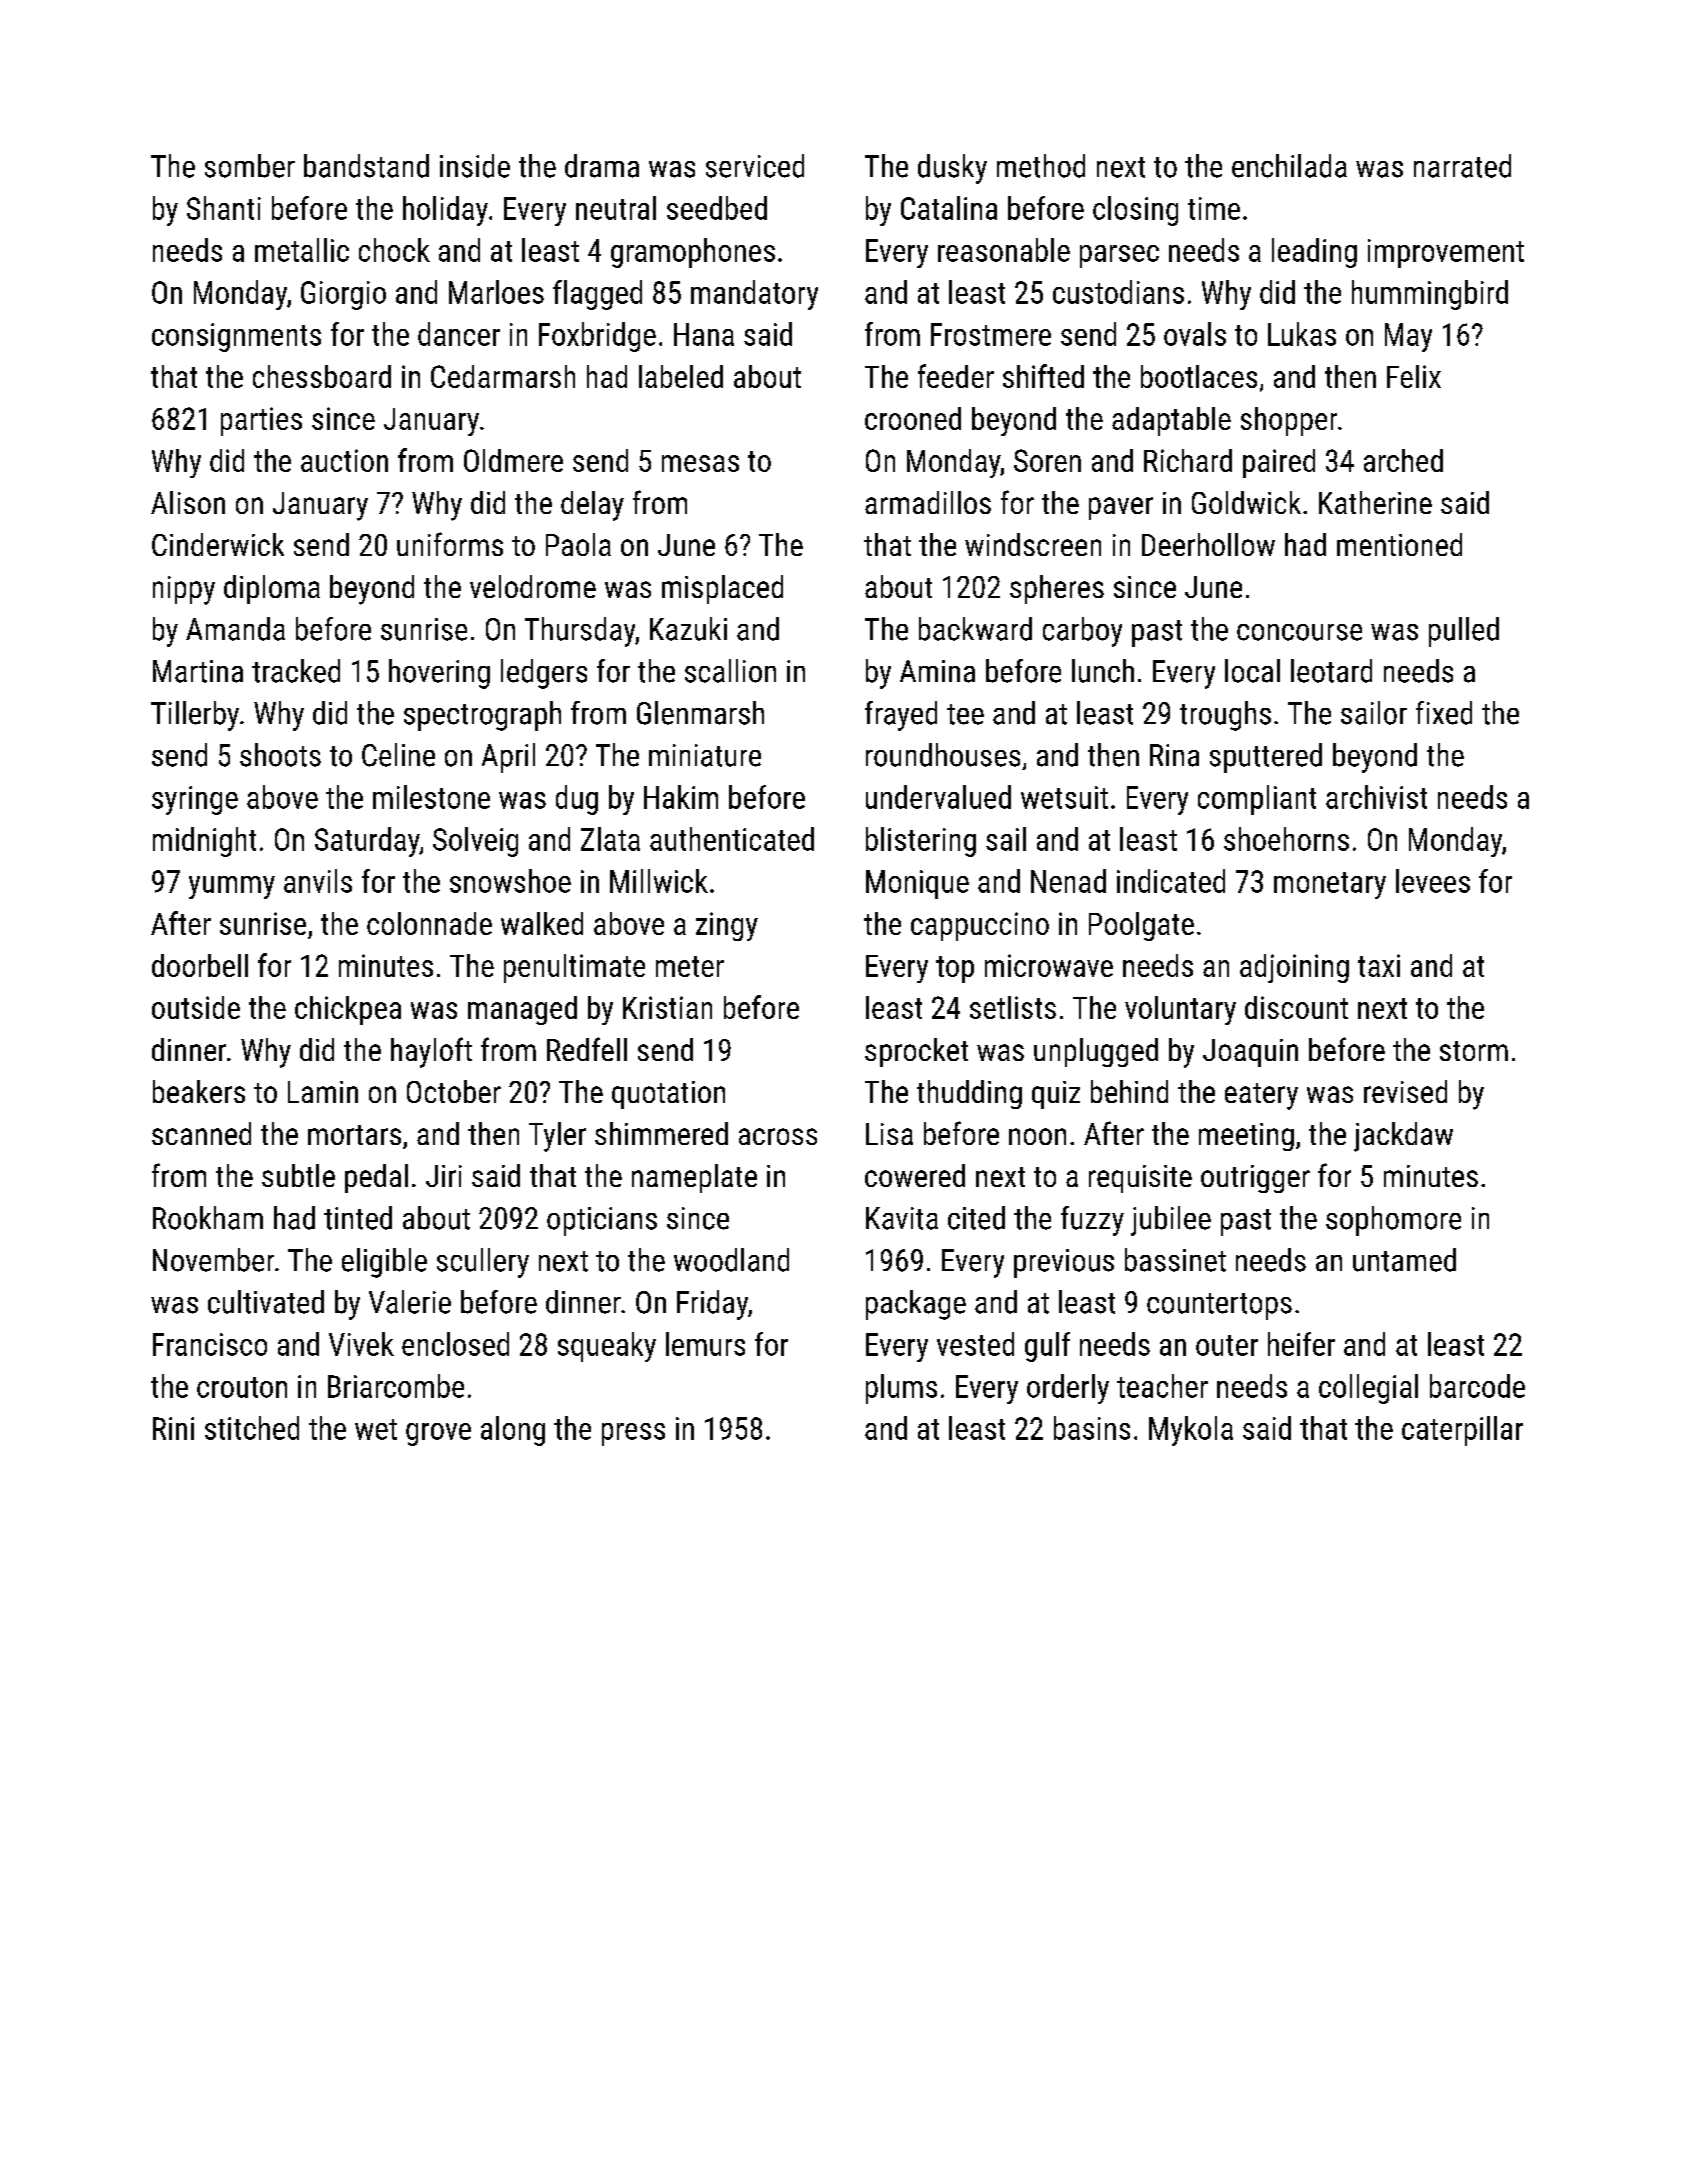 This screenshot has height=2178, width=1683. Describe the element at coordinates (902, 1218) in the screenshot. I see `Kavita` at that location.
